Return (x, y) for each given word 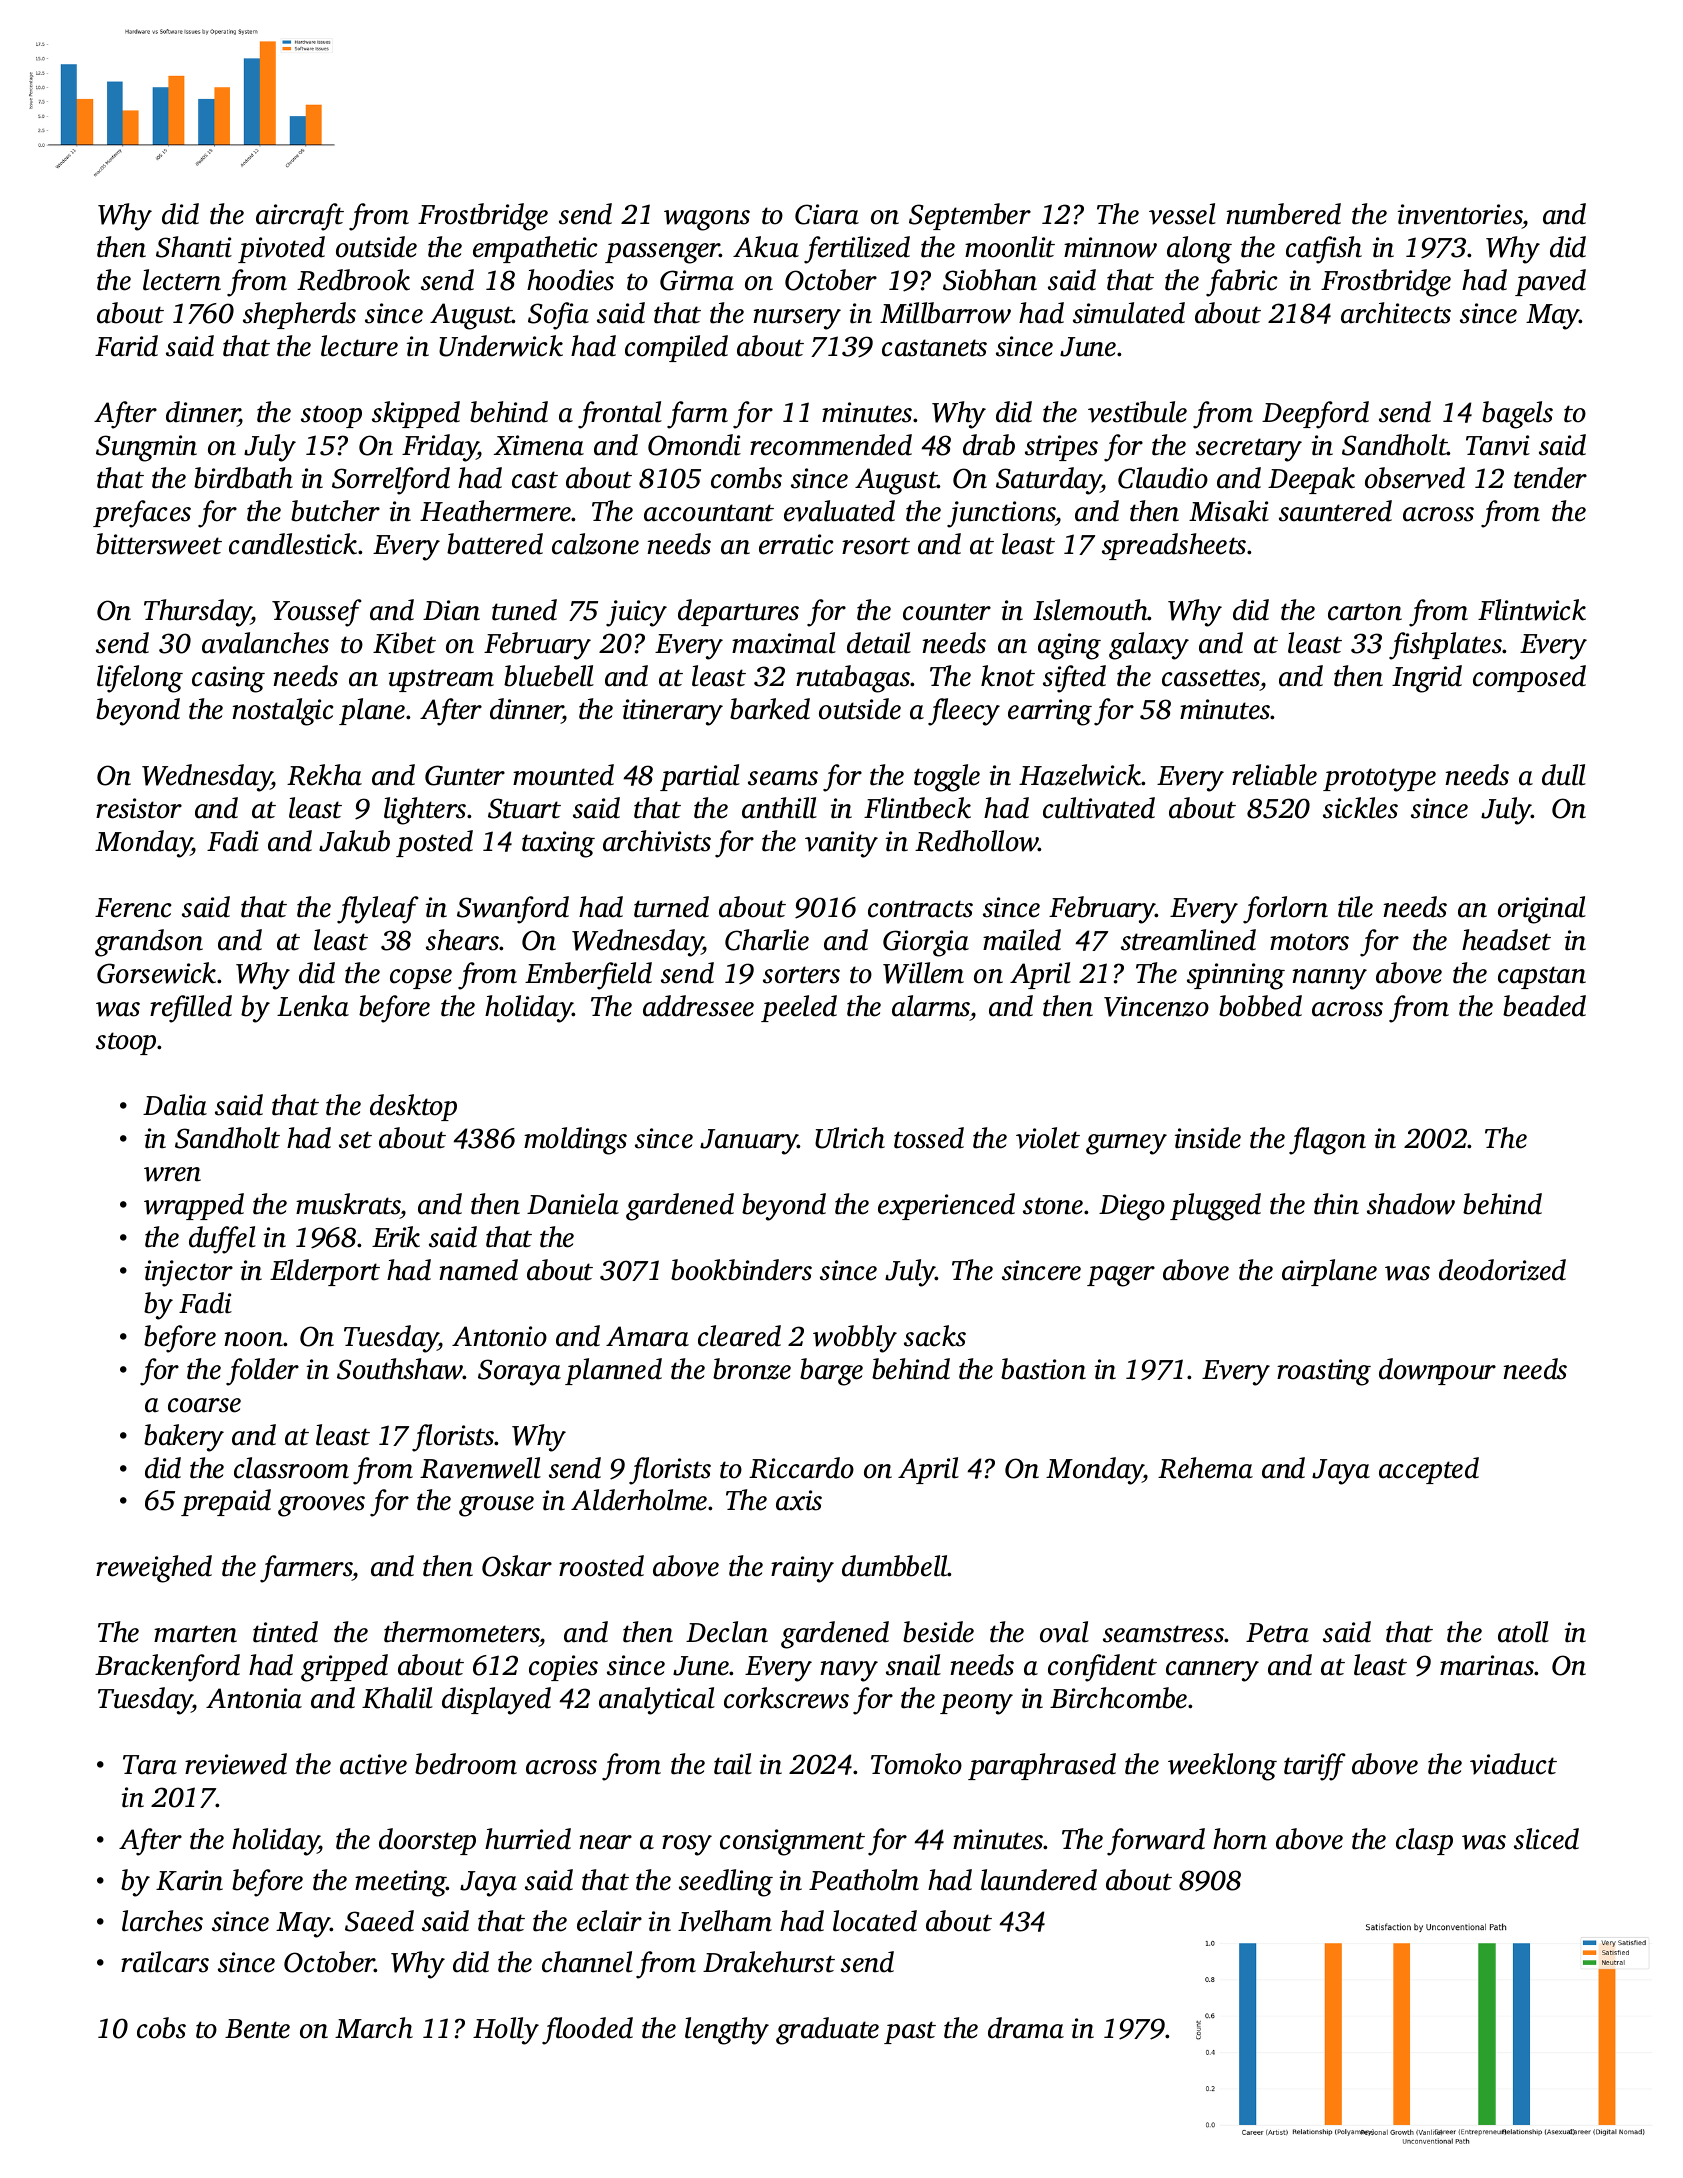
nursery (797, 319)
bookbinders (741, 1270)
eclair (609, 1921)
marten (195, 1634)
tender (1550, 478)
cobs (161, 2028)
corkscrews (786, 1698)
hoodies (570, 280)
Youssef (317, 613)
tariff (1315, 1767)
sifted (1074, 679)
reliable (1274, 775)
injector (189, 1273)
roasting (1324, 1372)
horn (1240, 1839)
